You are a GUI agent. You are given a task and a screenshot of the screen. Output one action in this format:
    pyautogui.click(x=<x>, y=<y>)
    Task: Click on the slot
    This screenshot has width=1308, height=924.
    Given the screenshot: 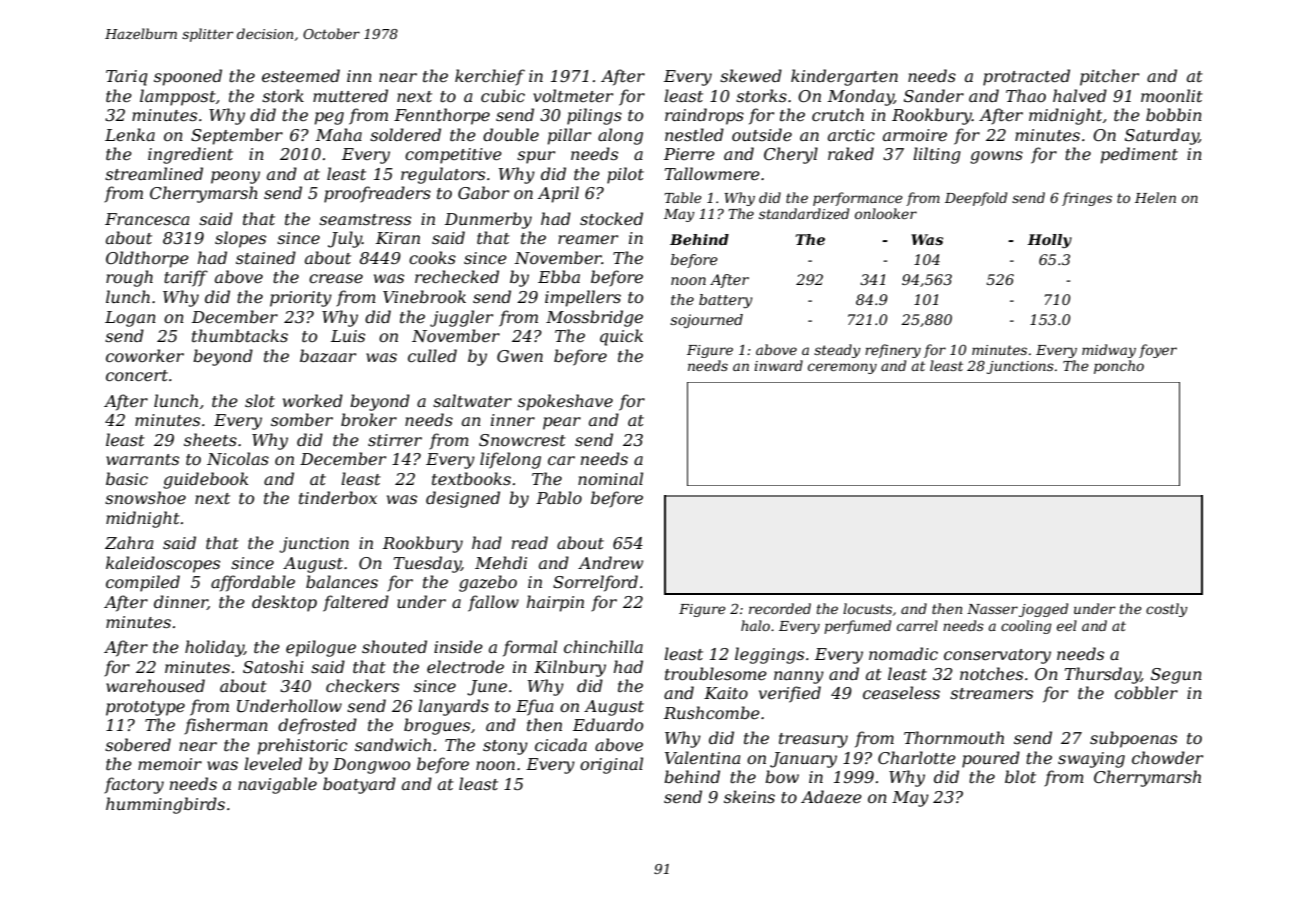 What is the action you would take?
    pyautogui.click(x=260, y=400)
